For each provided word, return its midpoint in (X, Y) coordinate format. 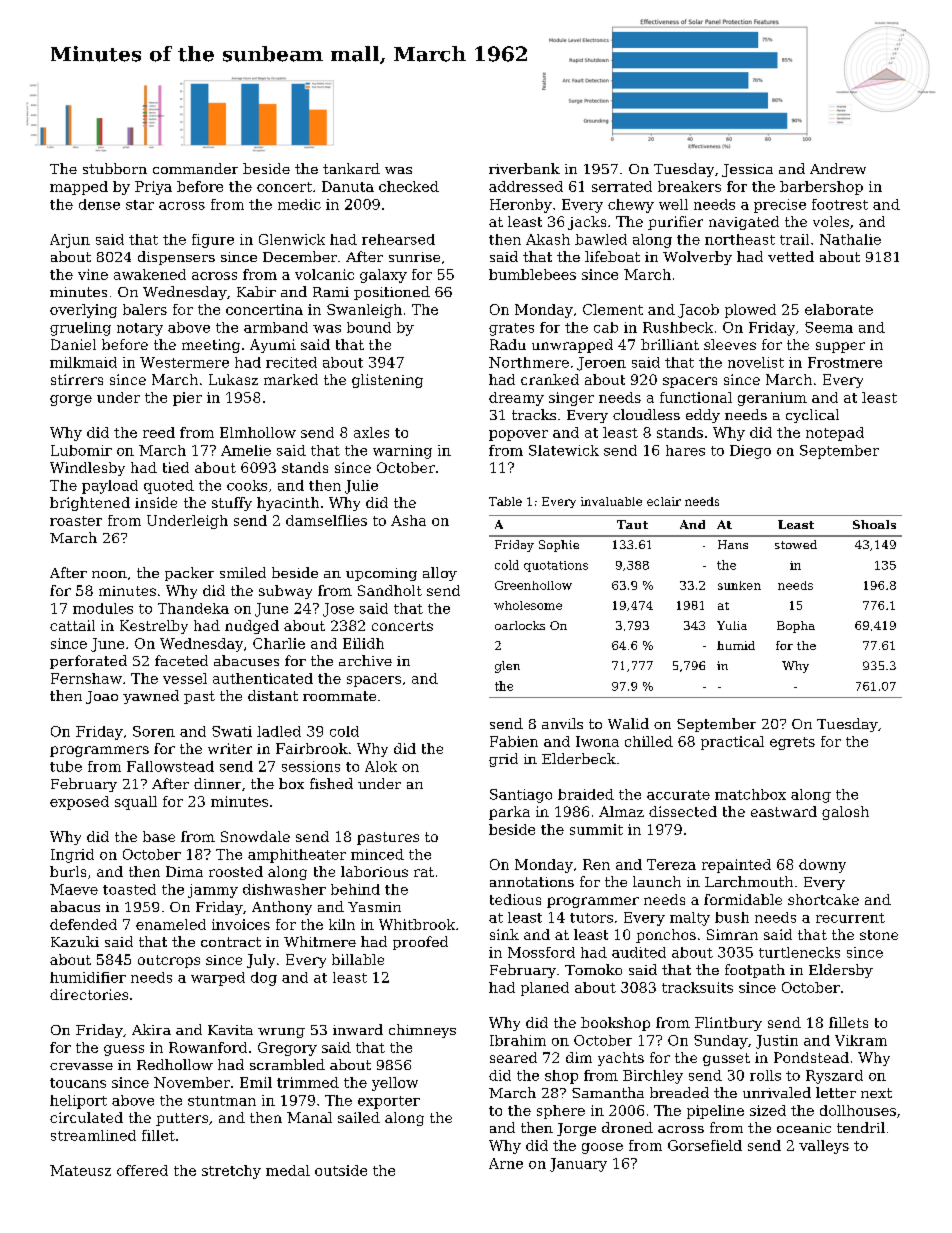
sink (504, 934)
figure (213, 241)
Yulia (732, 625)
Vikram (861, 1040)
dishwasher (284, 889)
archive (365, 660)
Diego (750, 452)
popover (518, 435)
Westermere (184, 362)
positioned (392, 293)
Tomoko (593, 969)
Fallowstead (170, 766)
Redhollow (175, 1064)
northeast (740, 239)
